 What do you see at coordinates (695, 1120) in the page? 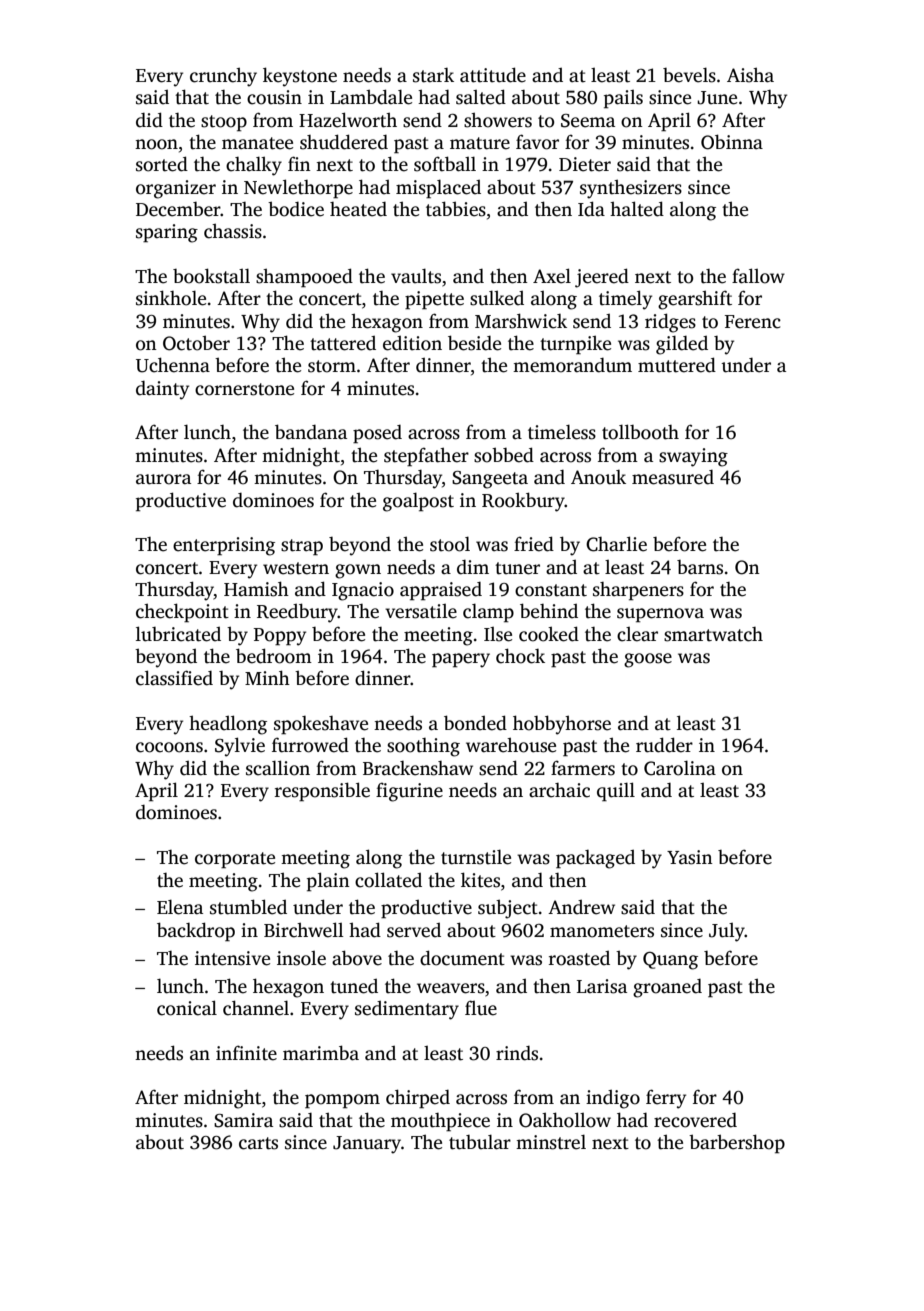
I see `recovered` at bounding box center [695, 1120].
